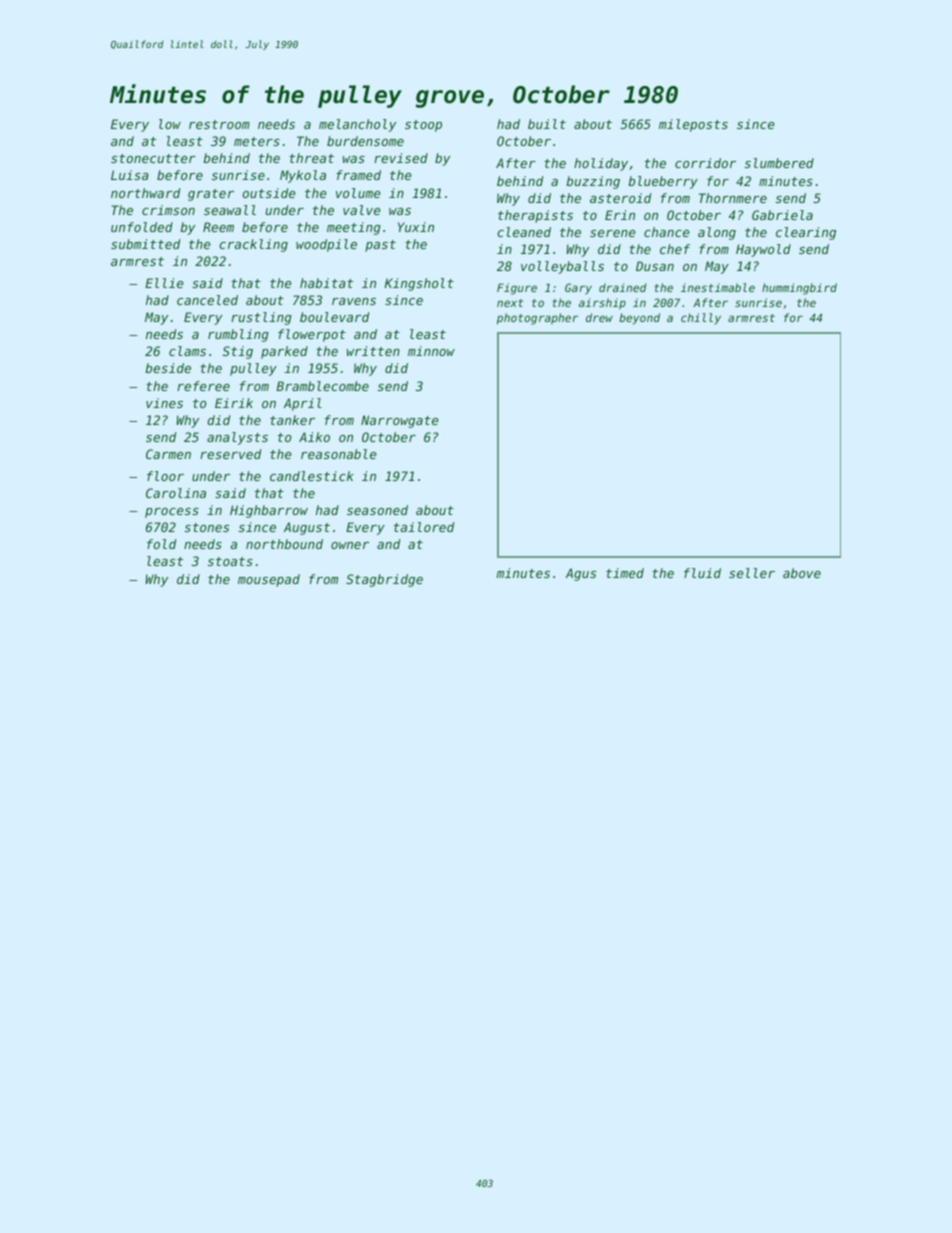  What do you see at coordinates (219, 124) in the screenshot?
I see `restroom` at bounding box center [219, 124].
